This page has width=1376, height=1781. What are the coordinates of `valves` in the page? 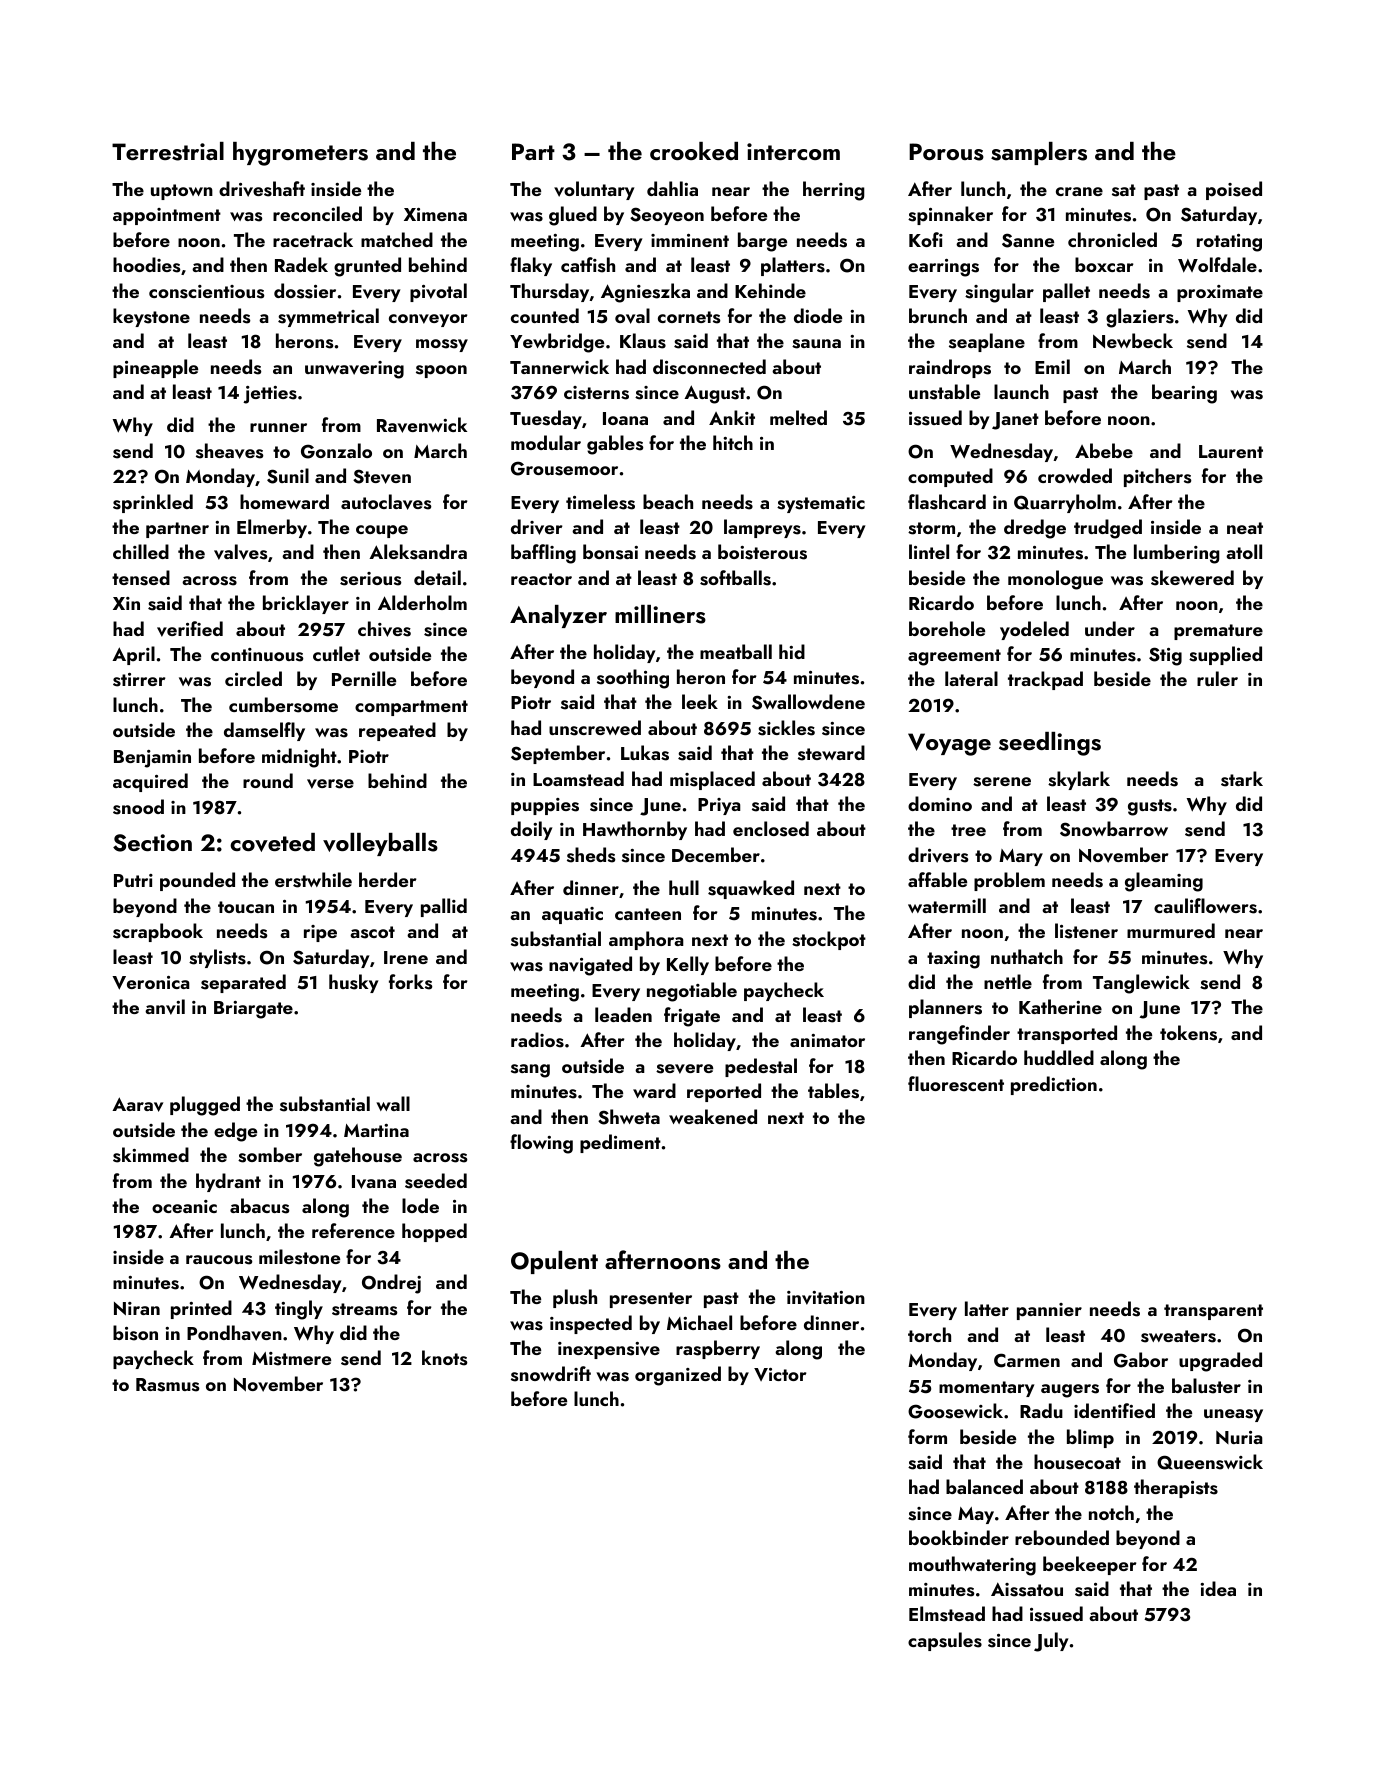 It's located at (240, 552).
